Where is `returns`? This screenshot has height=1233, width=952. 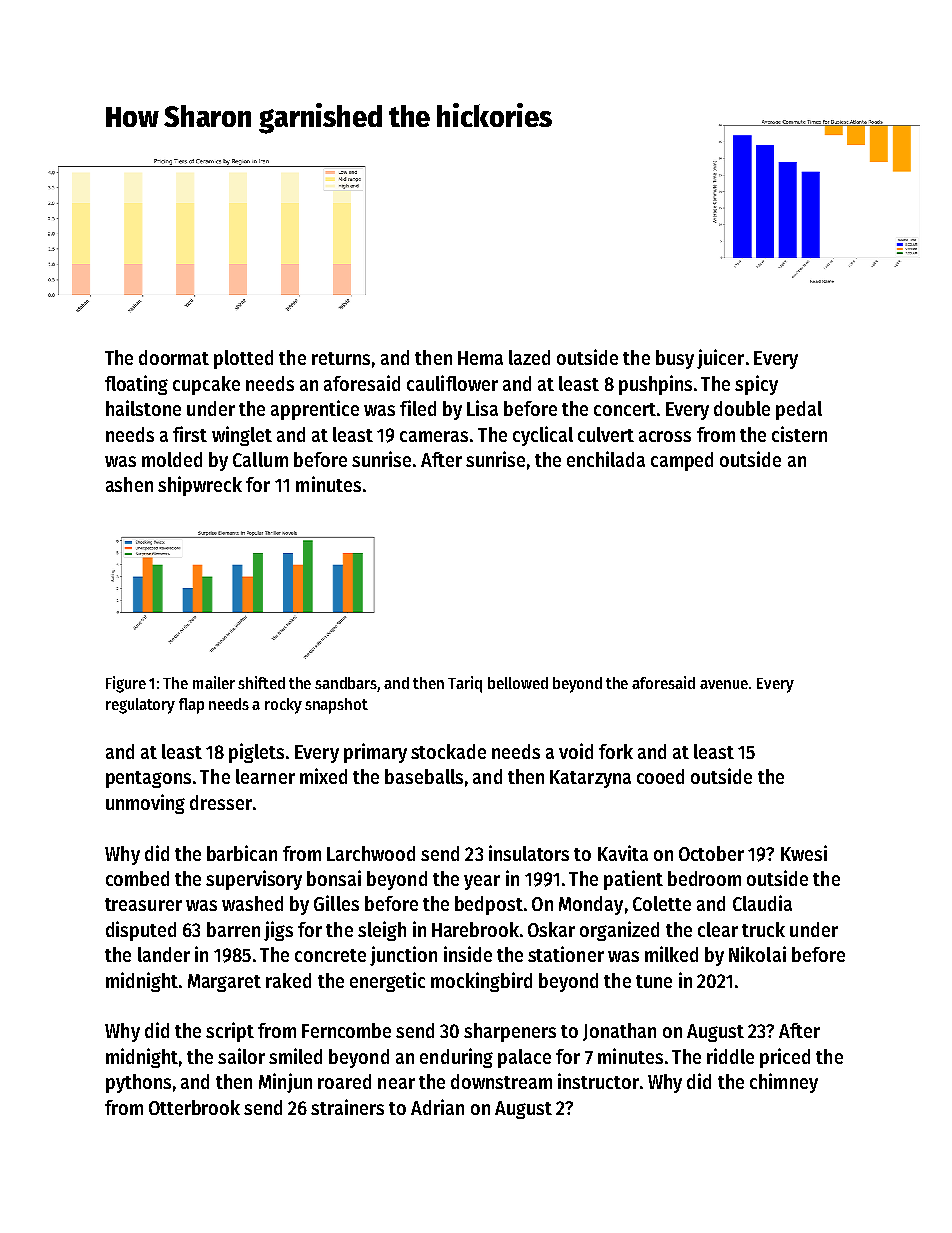
returns is located at coordinates (341, 358).
